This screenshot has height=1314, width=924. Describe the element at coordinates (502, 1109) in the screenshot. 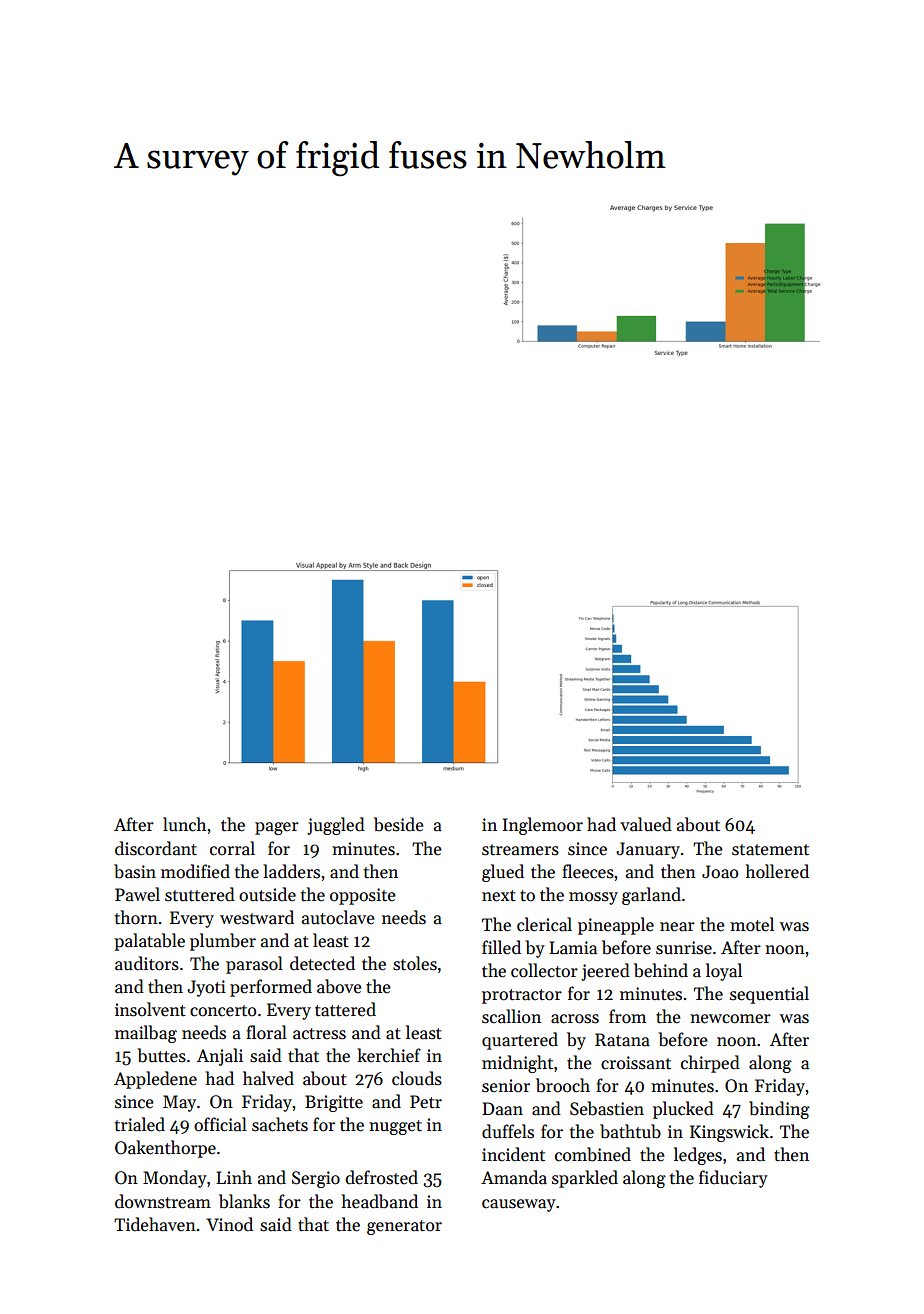

I see `Daan` at that location.
